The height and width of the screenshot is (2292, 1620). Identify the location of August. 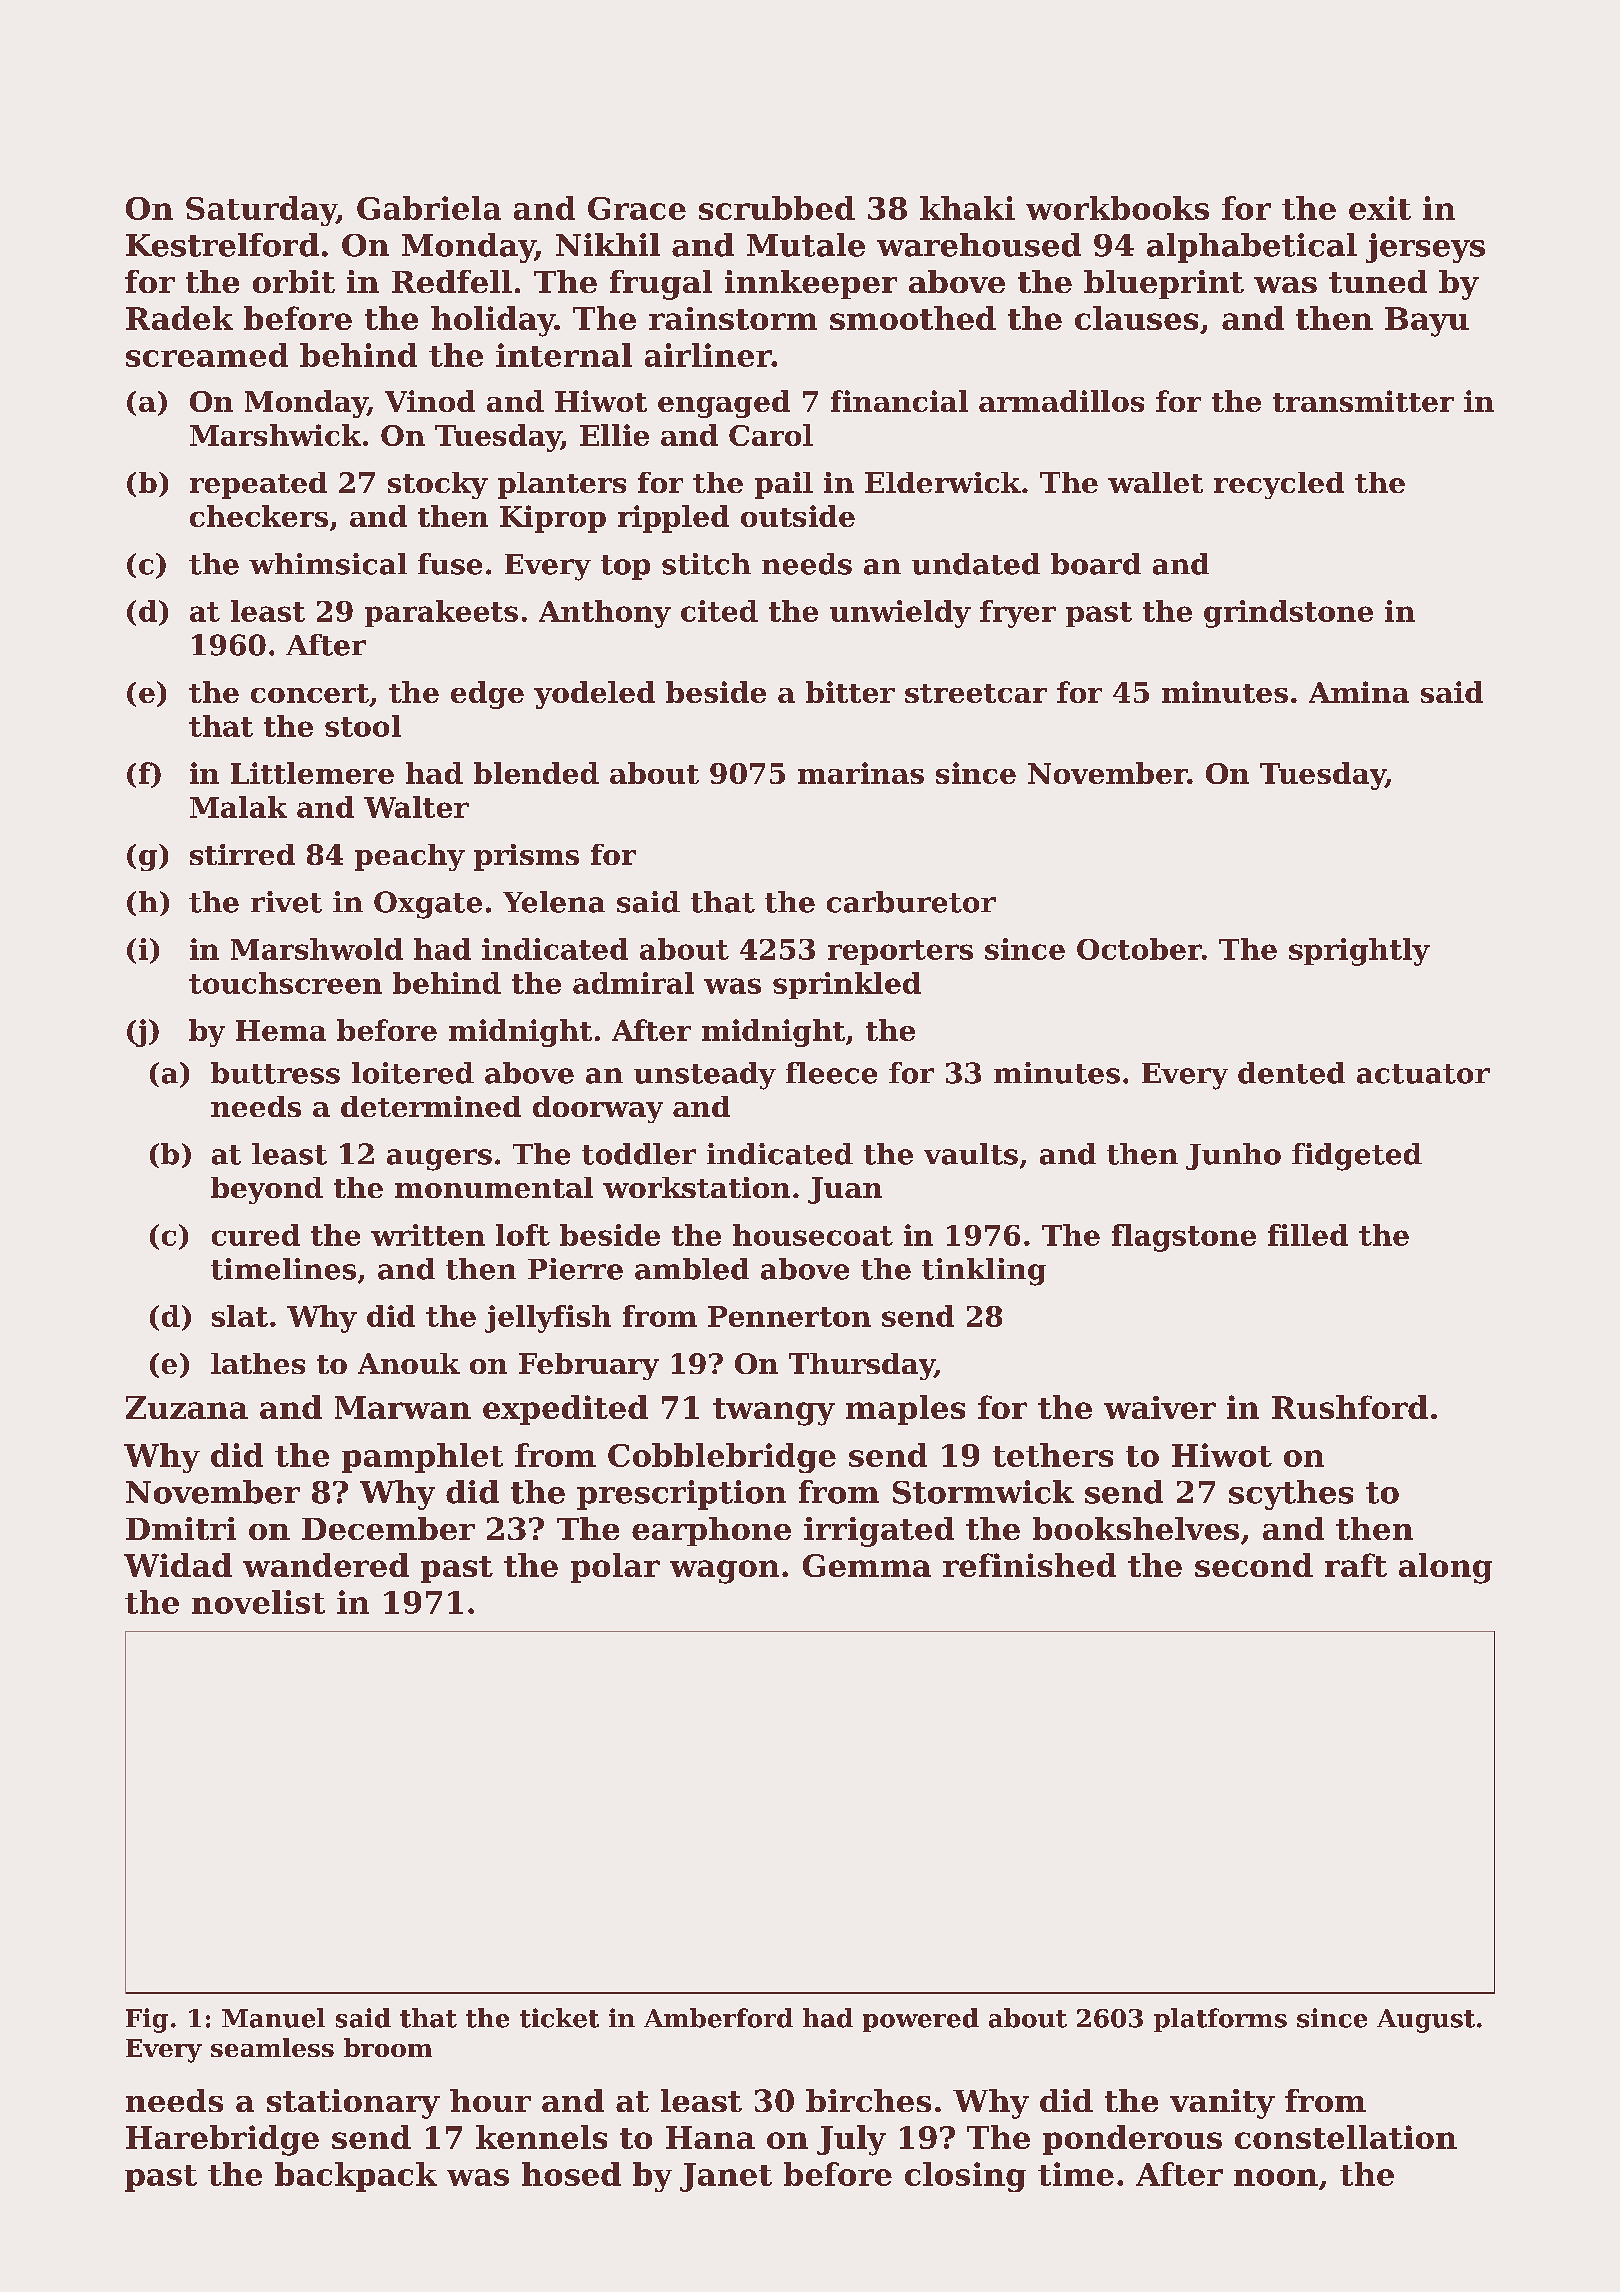
(1426, 2021).
